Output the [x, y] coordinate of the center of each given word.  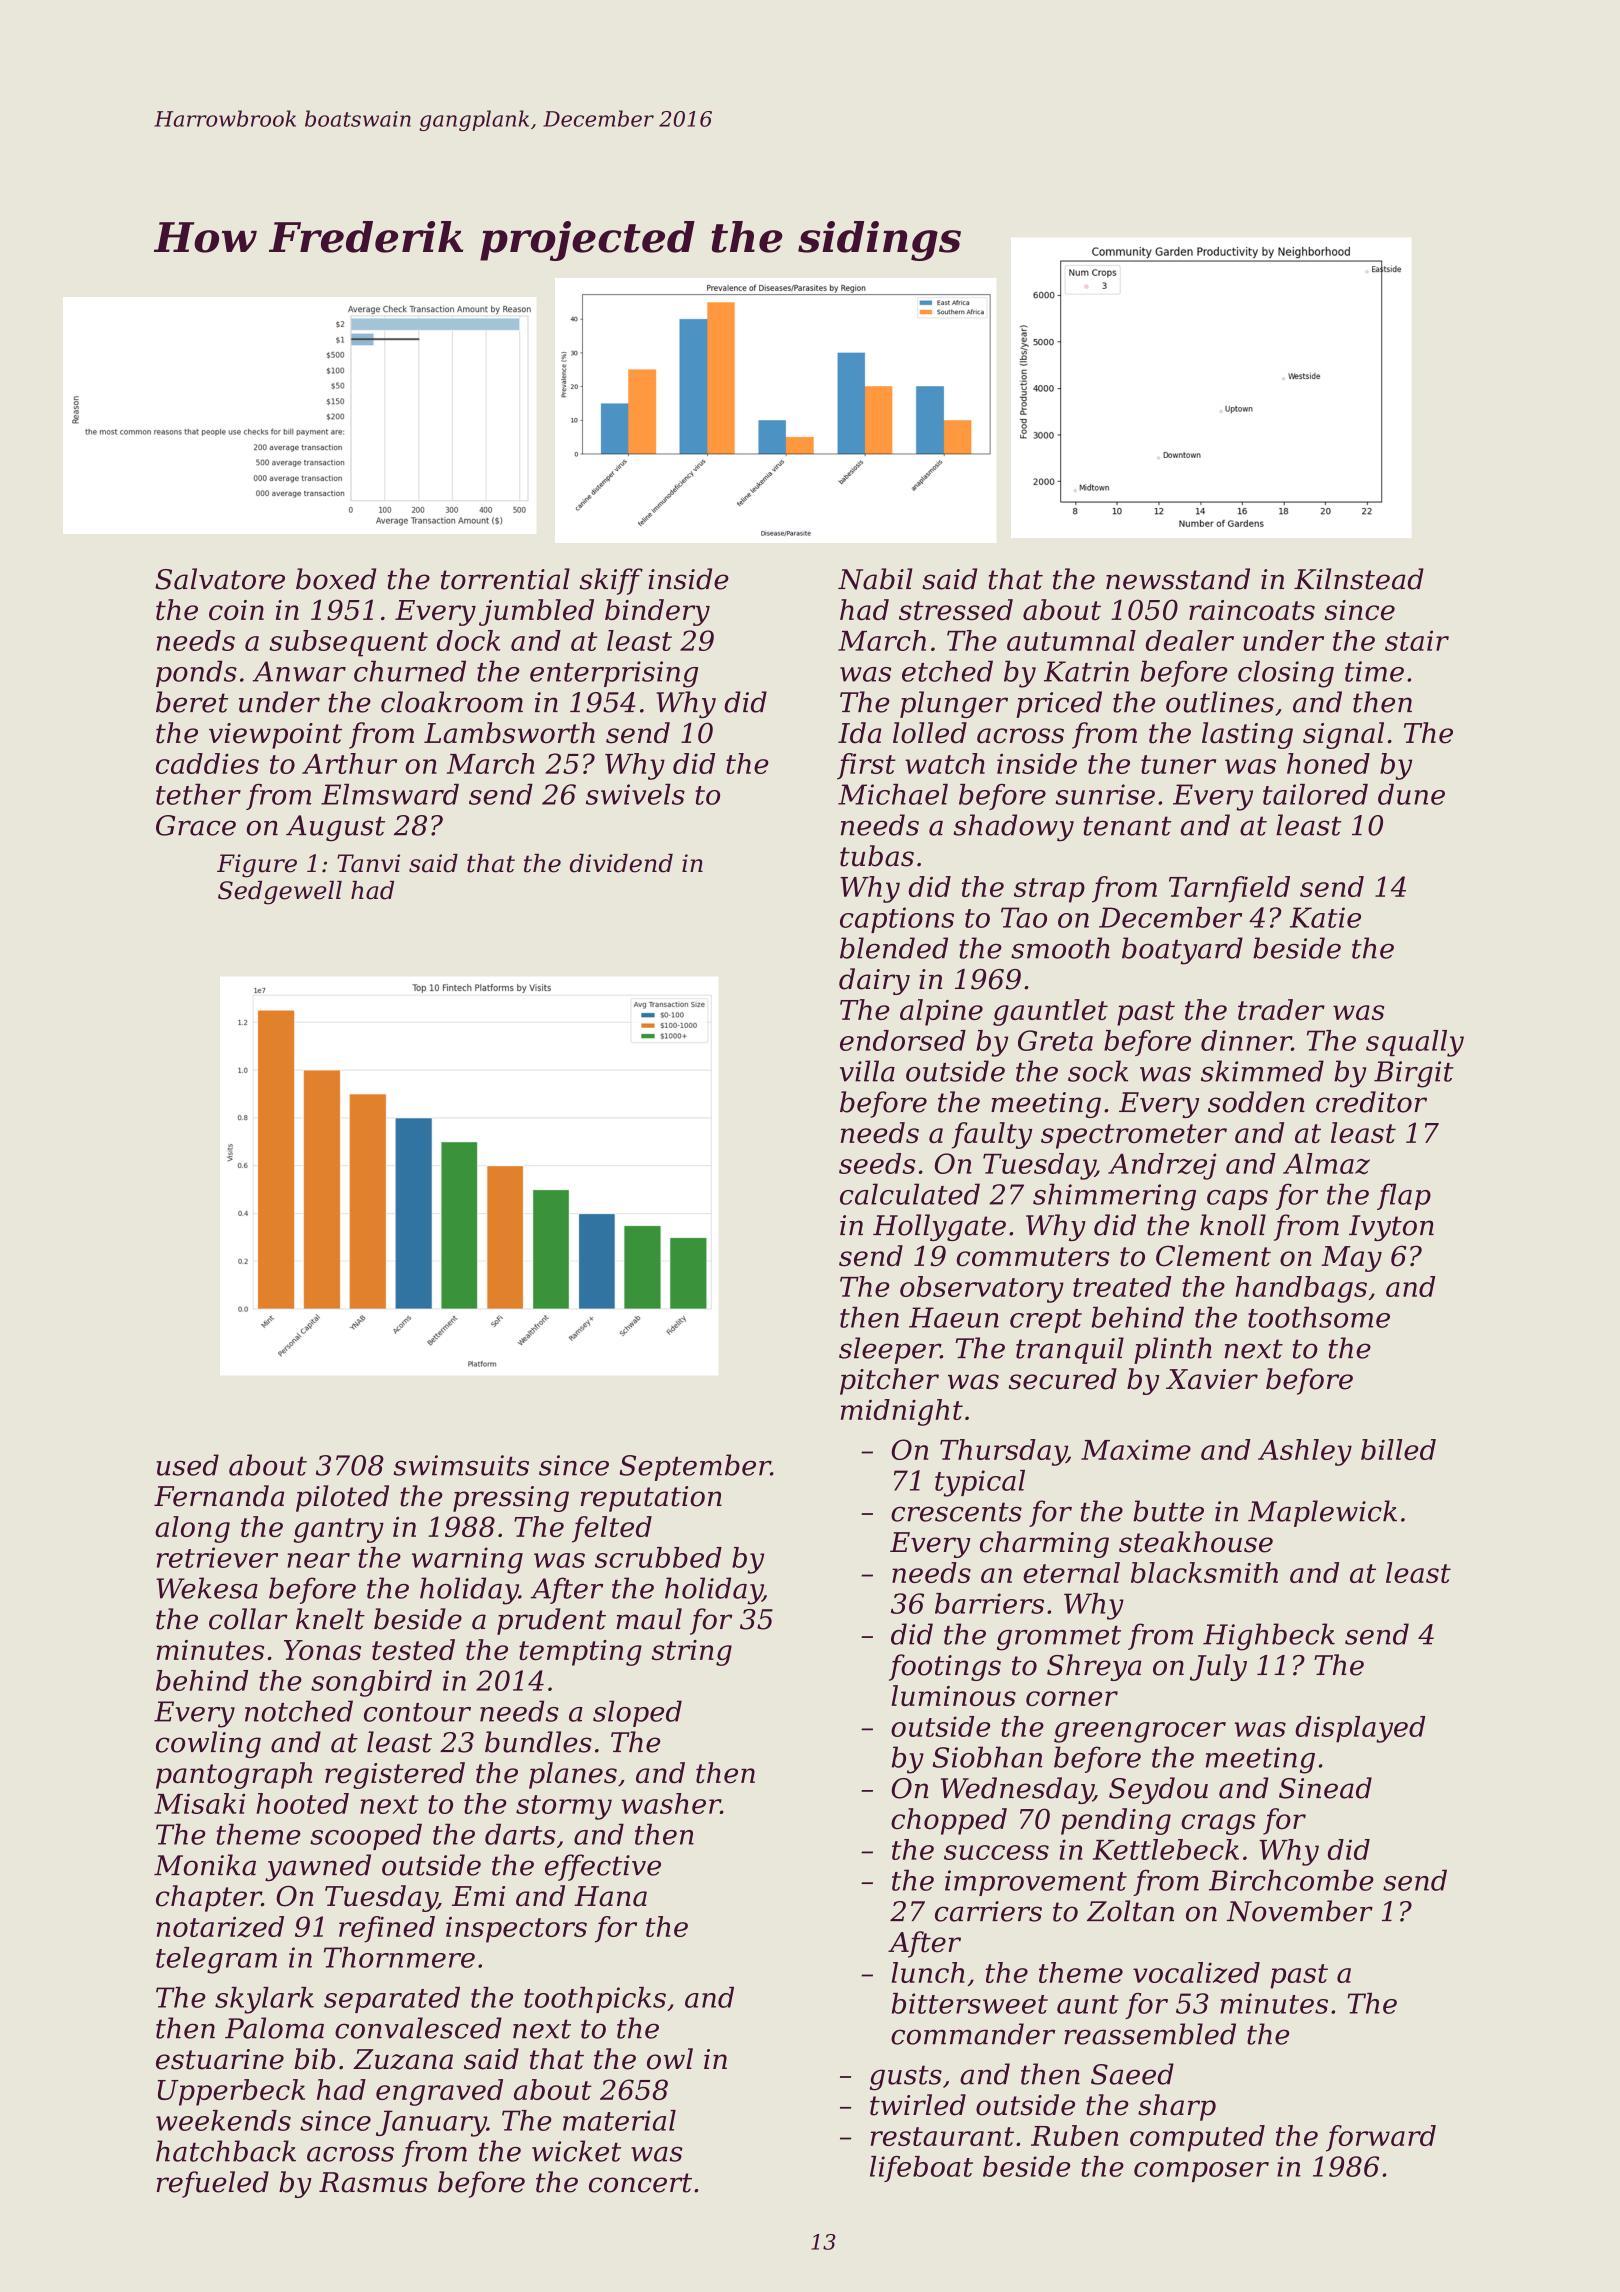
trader [1281, 1009]
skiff [611, 581]
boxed [336, 579]
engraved [439, 2092]
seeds [877, 1163]
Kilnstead [1359, 579]
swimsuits [461, 1465]
